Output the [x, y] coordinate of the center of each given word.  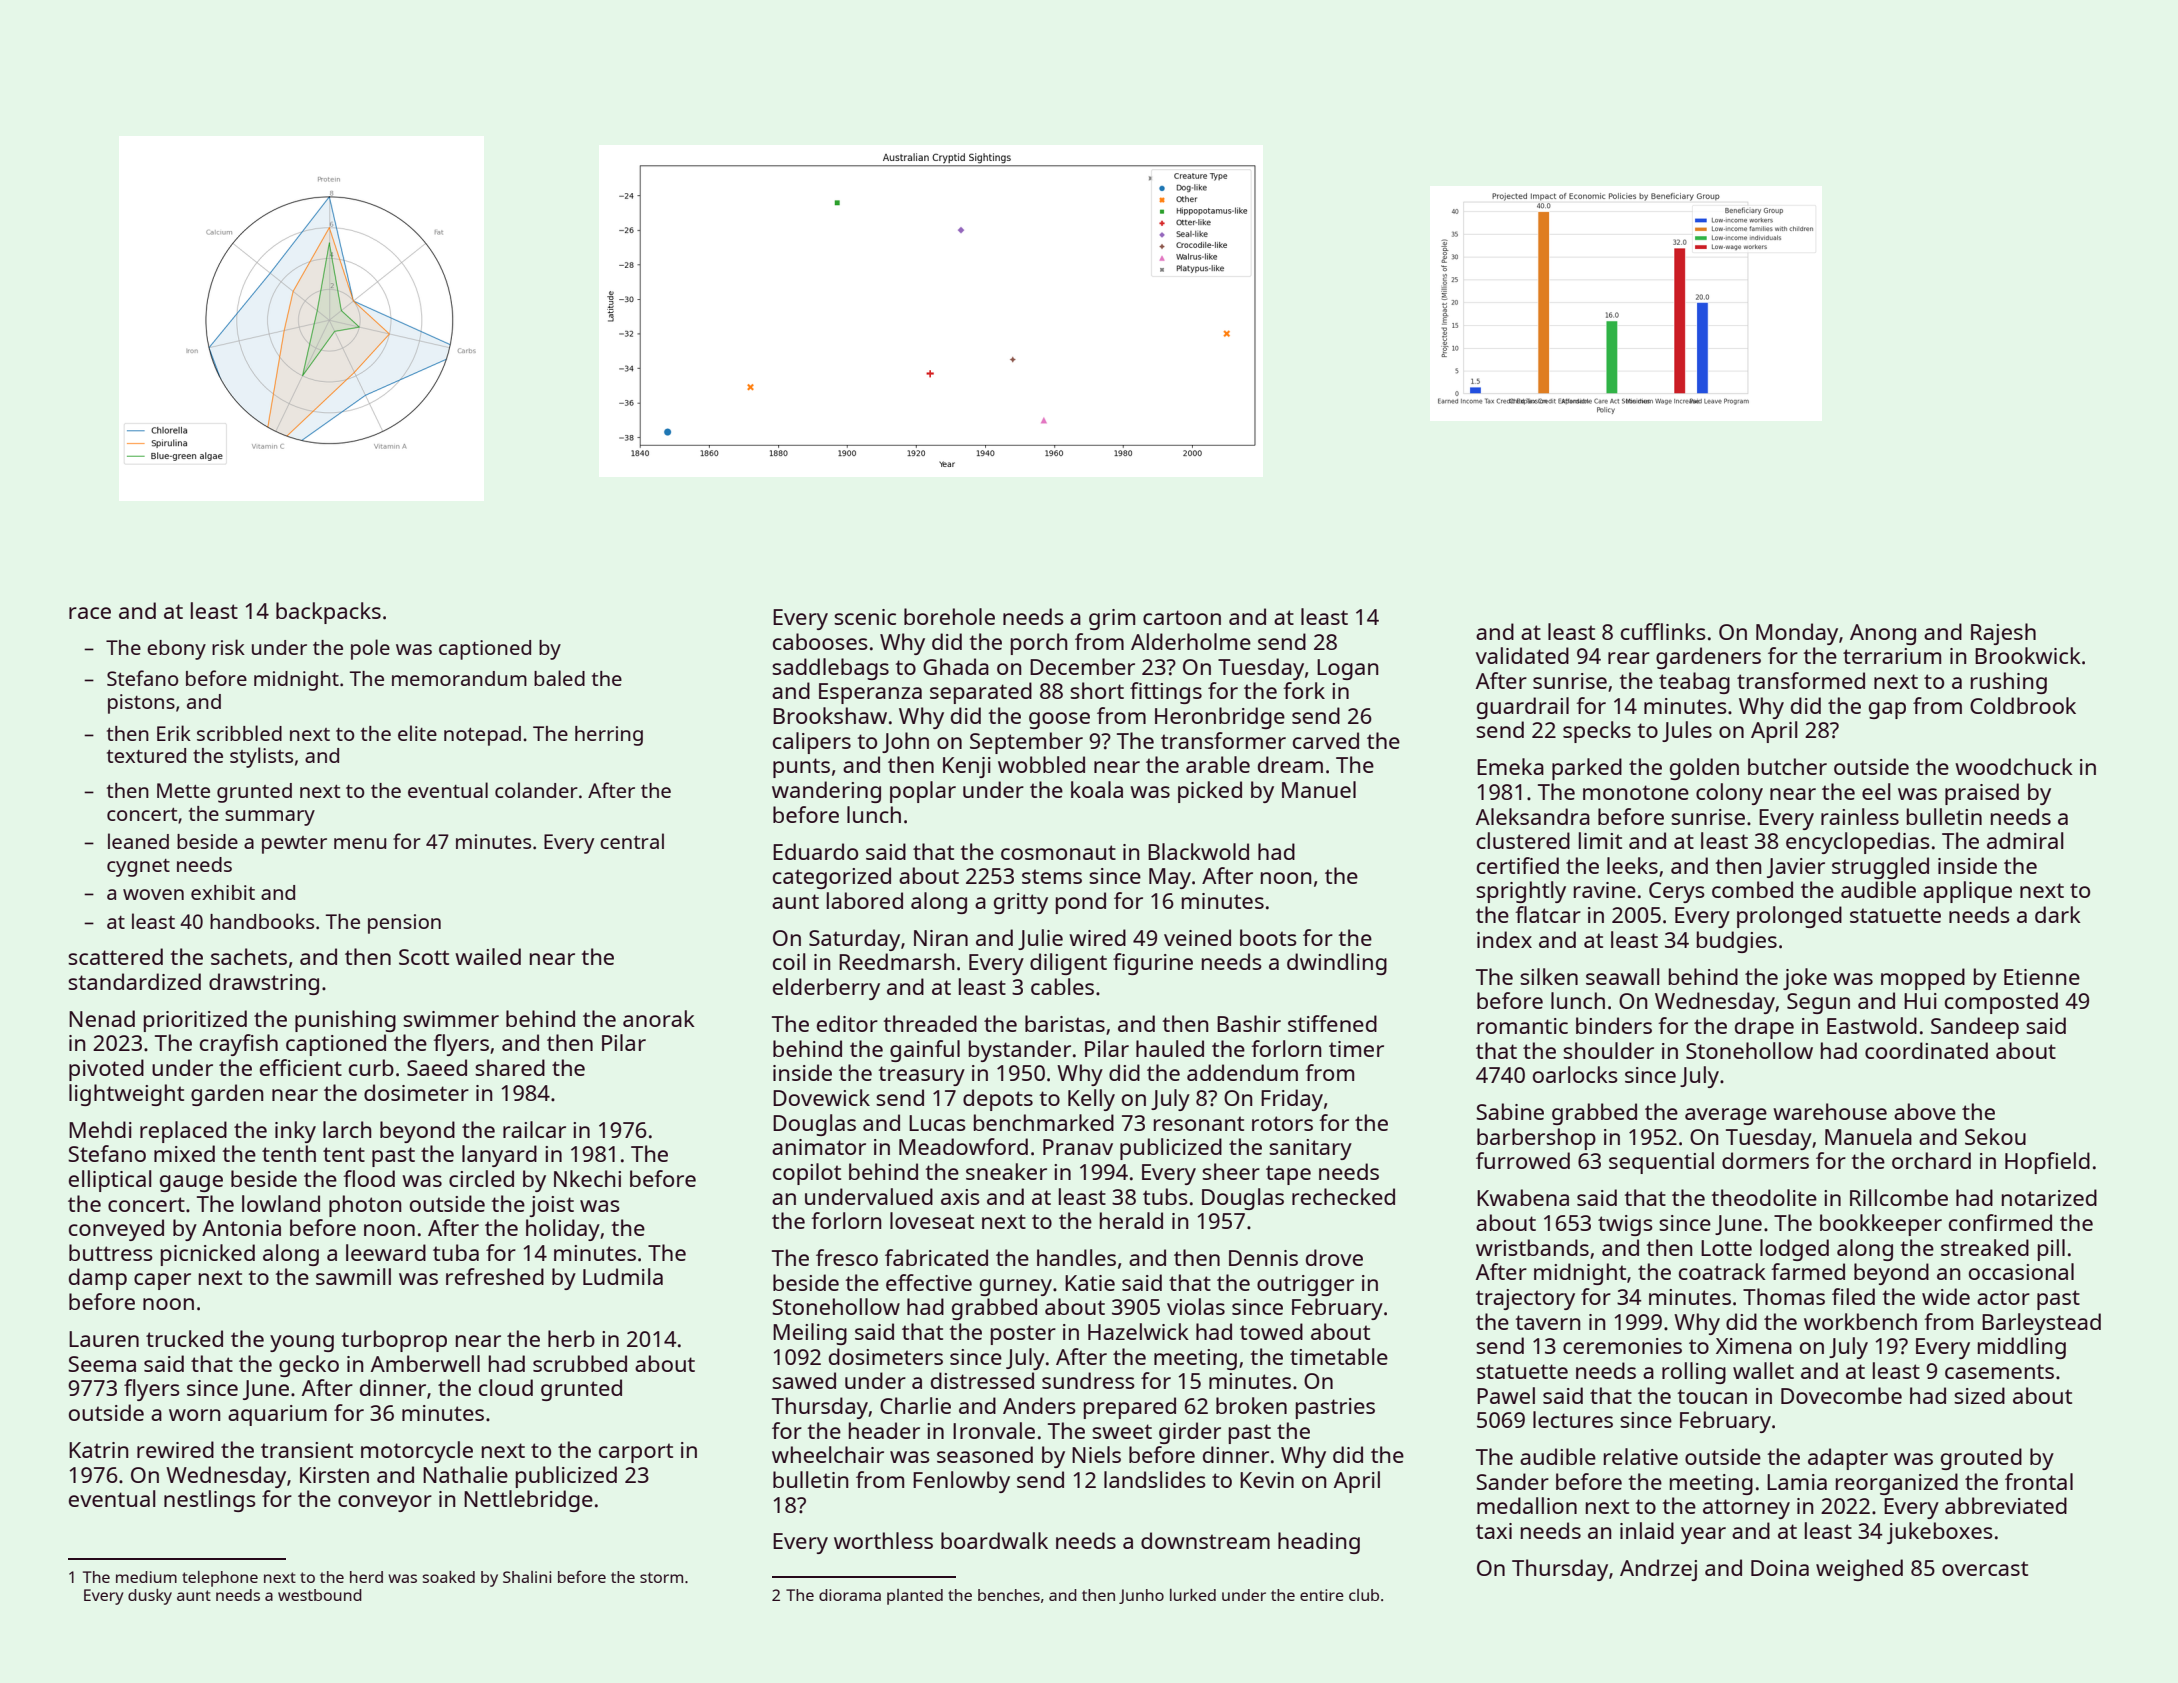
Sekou [1995, 1136]
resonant [1199, 1123]
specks [1597, 732]
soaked [448, 1577]
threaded [930, 1023]
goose [1059, 720]
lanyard [499, 1156]
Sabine [1510, 1111]
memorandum [459, 678]
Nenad [102, 1018]
